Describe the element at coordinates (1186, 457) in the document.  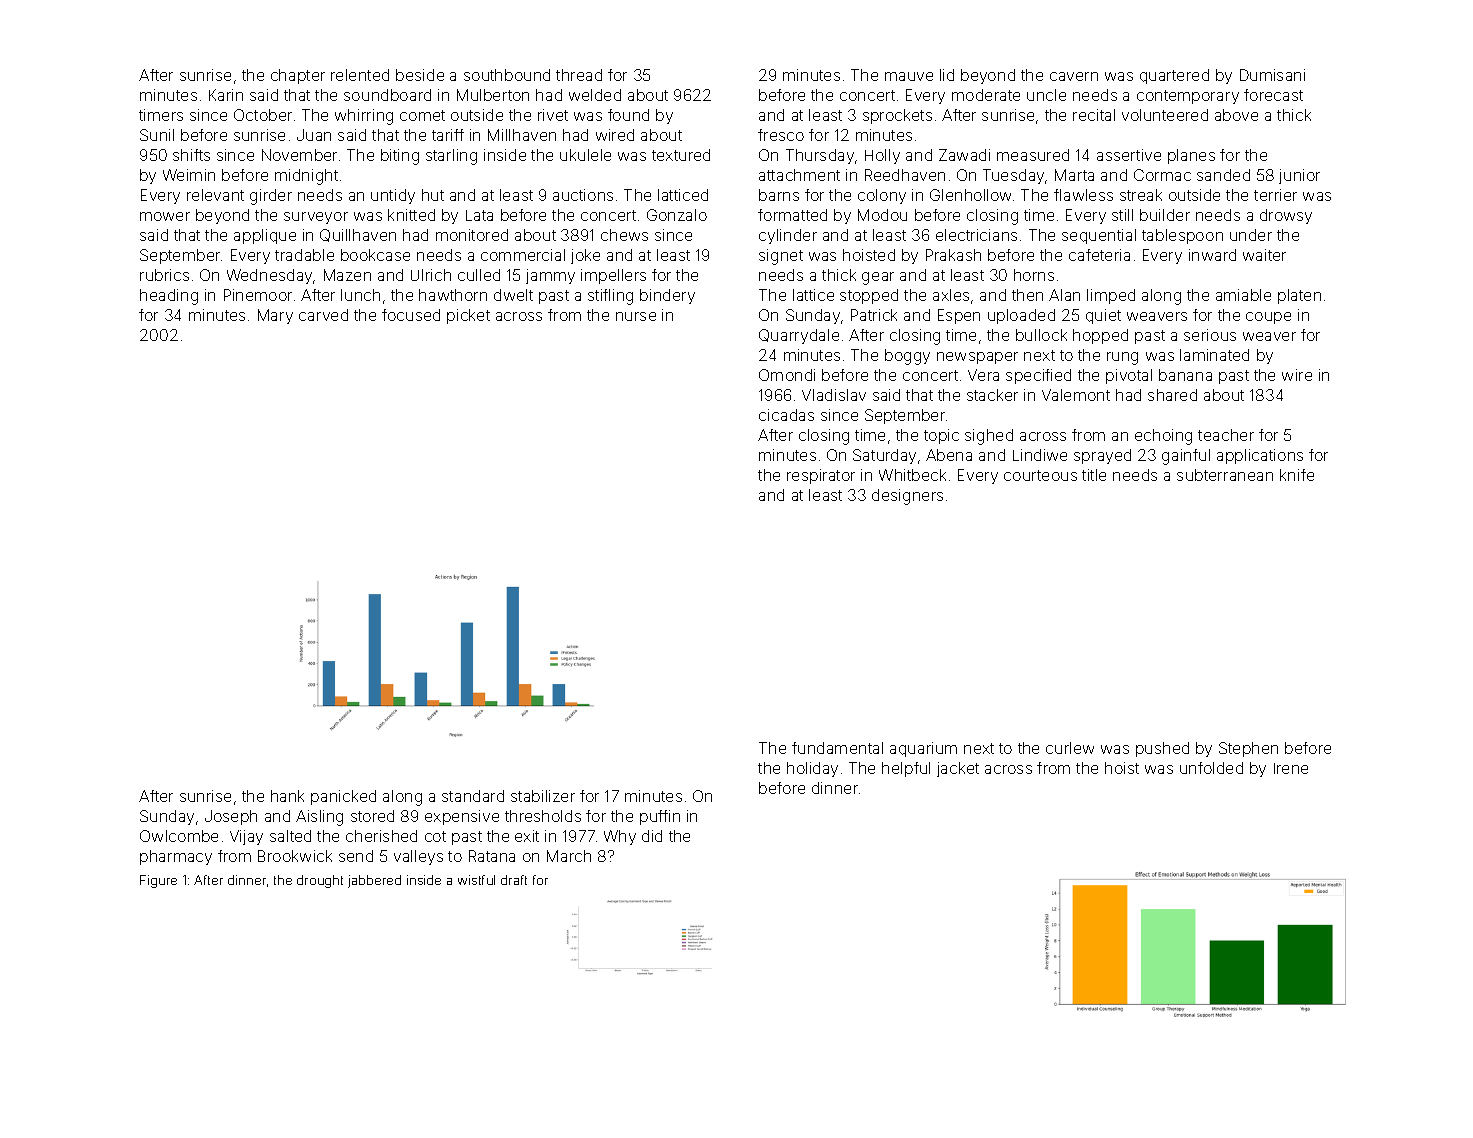
I see `gainful` at that location.
